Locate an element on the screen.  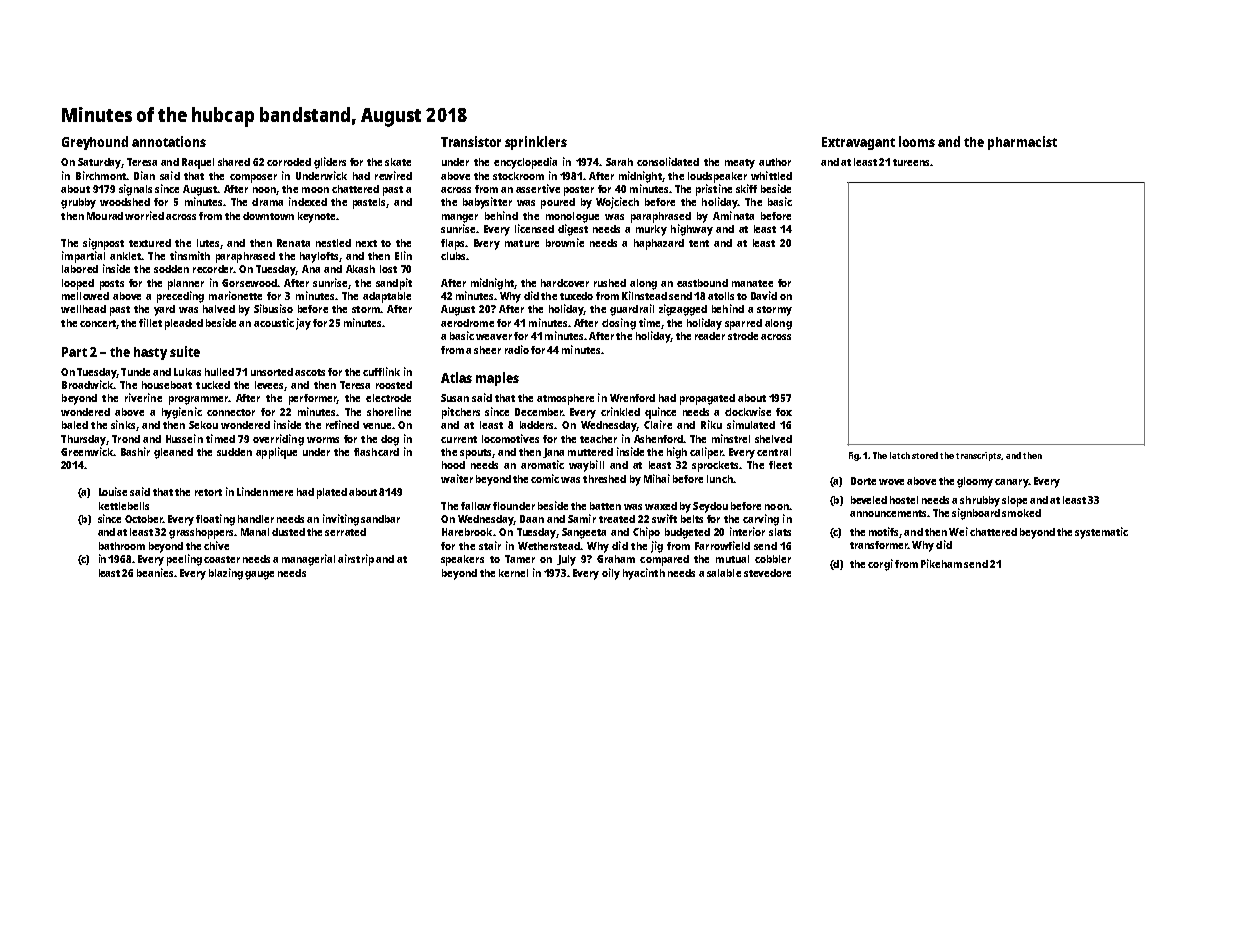
Greenwick is located at coordinates (87, 451).
